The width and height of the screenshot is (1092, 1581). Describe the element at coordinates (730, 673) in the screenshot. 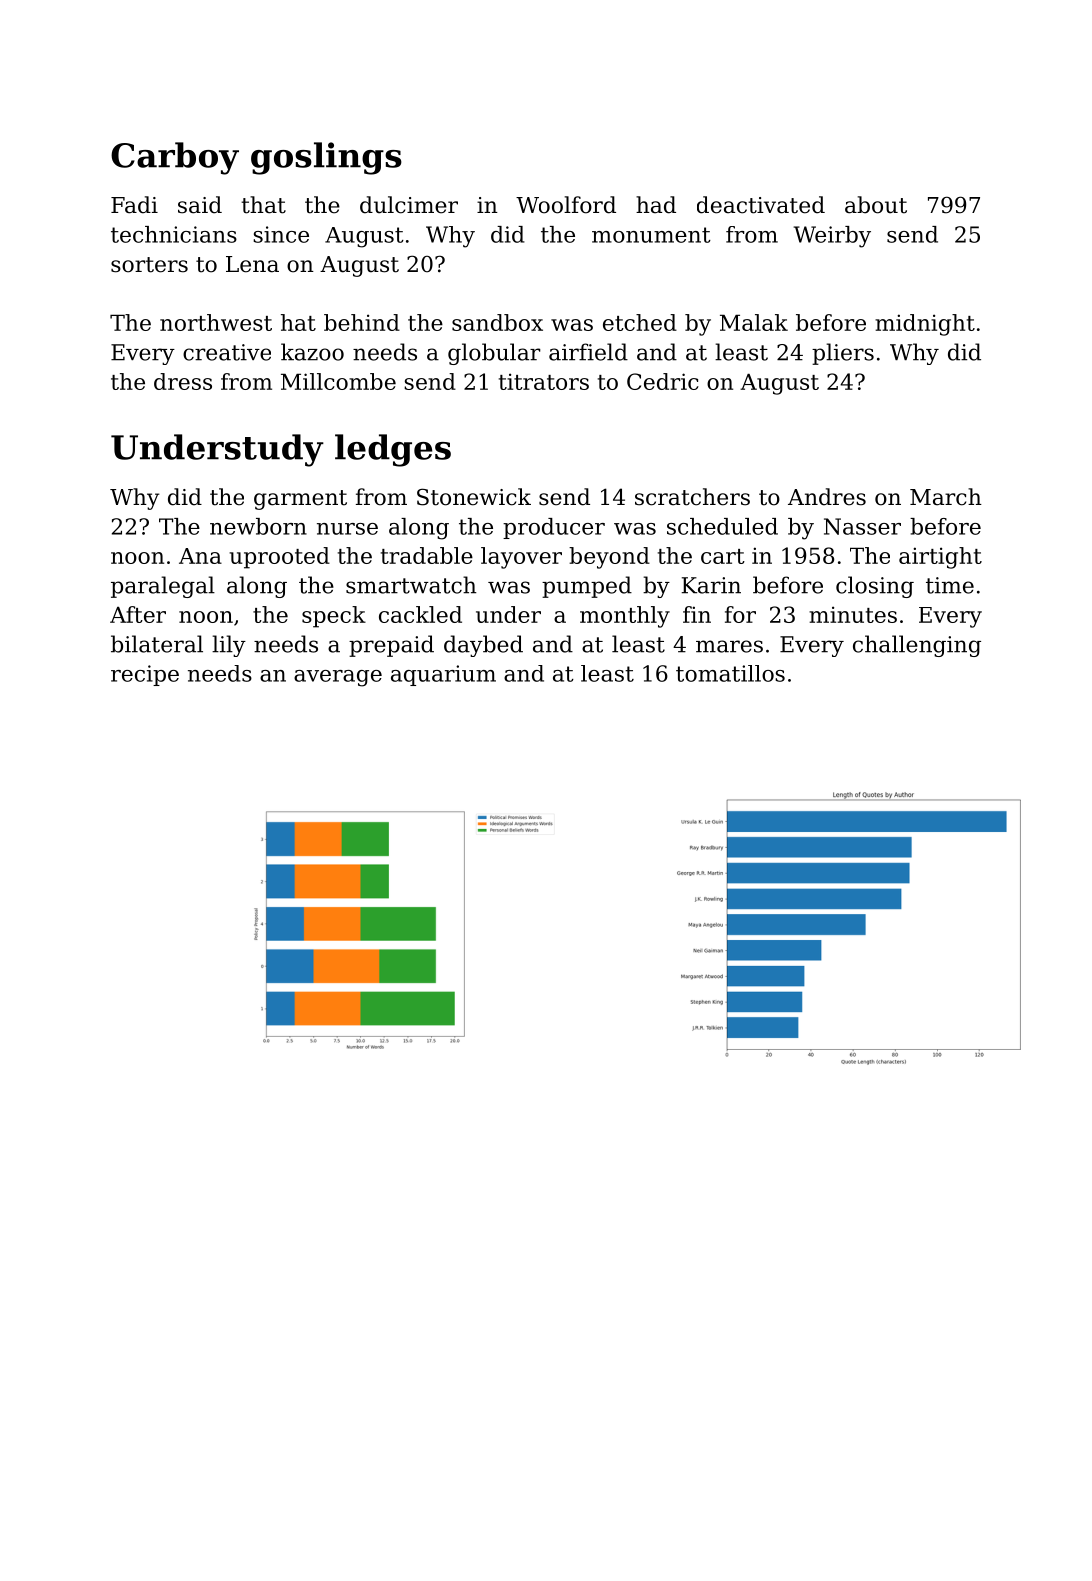

I see `tomatillos` at that location.
